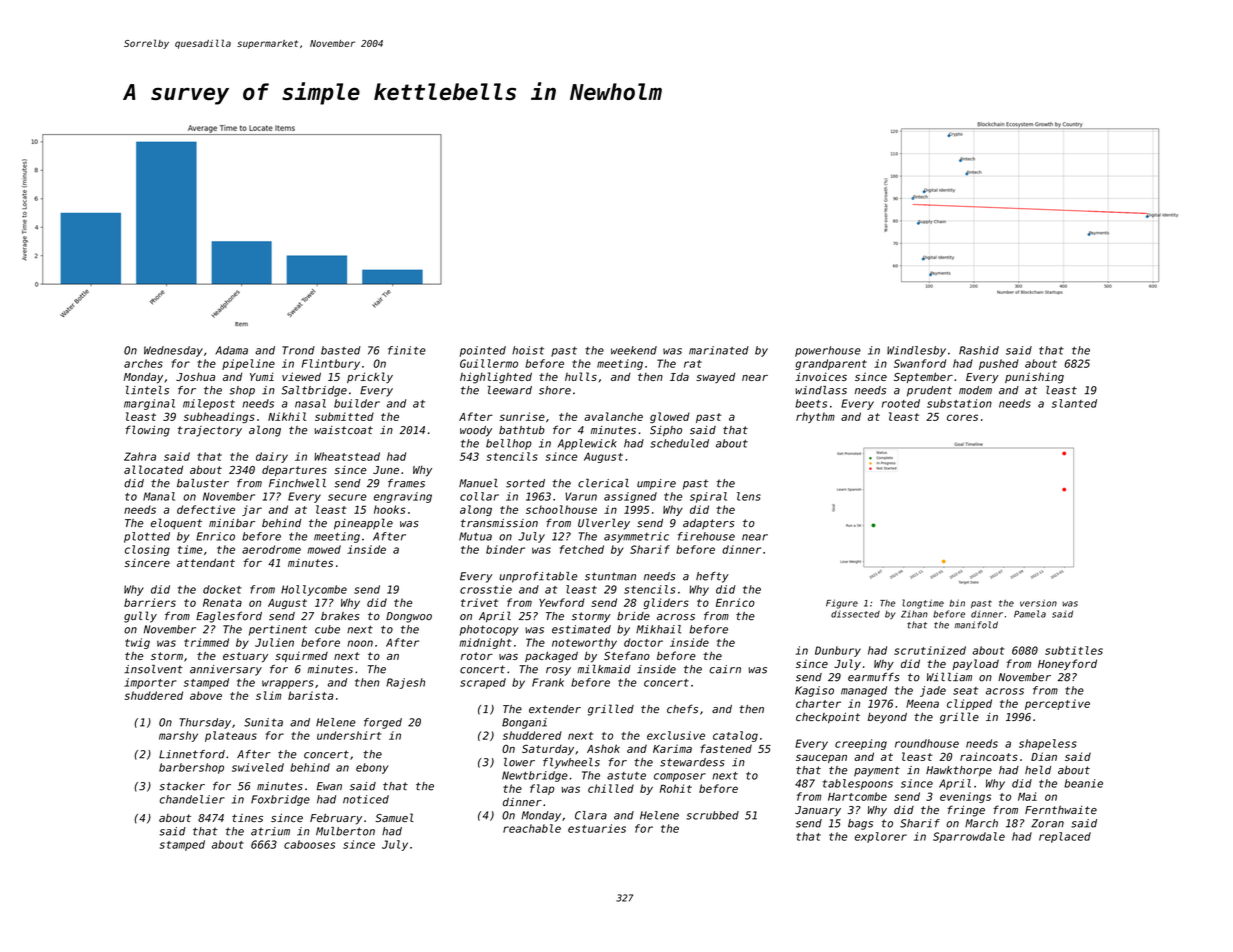 This image has height=952, width=1233. What do you see at coordinates (587, 444) in the image?
I see `Applewick` at bounding box center [587, 444].
